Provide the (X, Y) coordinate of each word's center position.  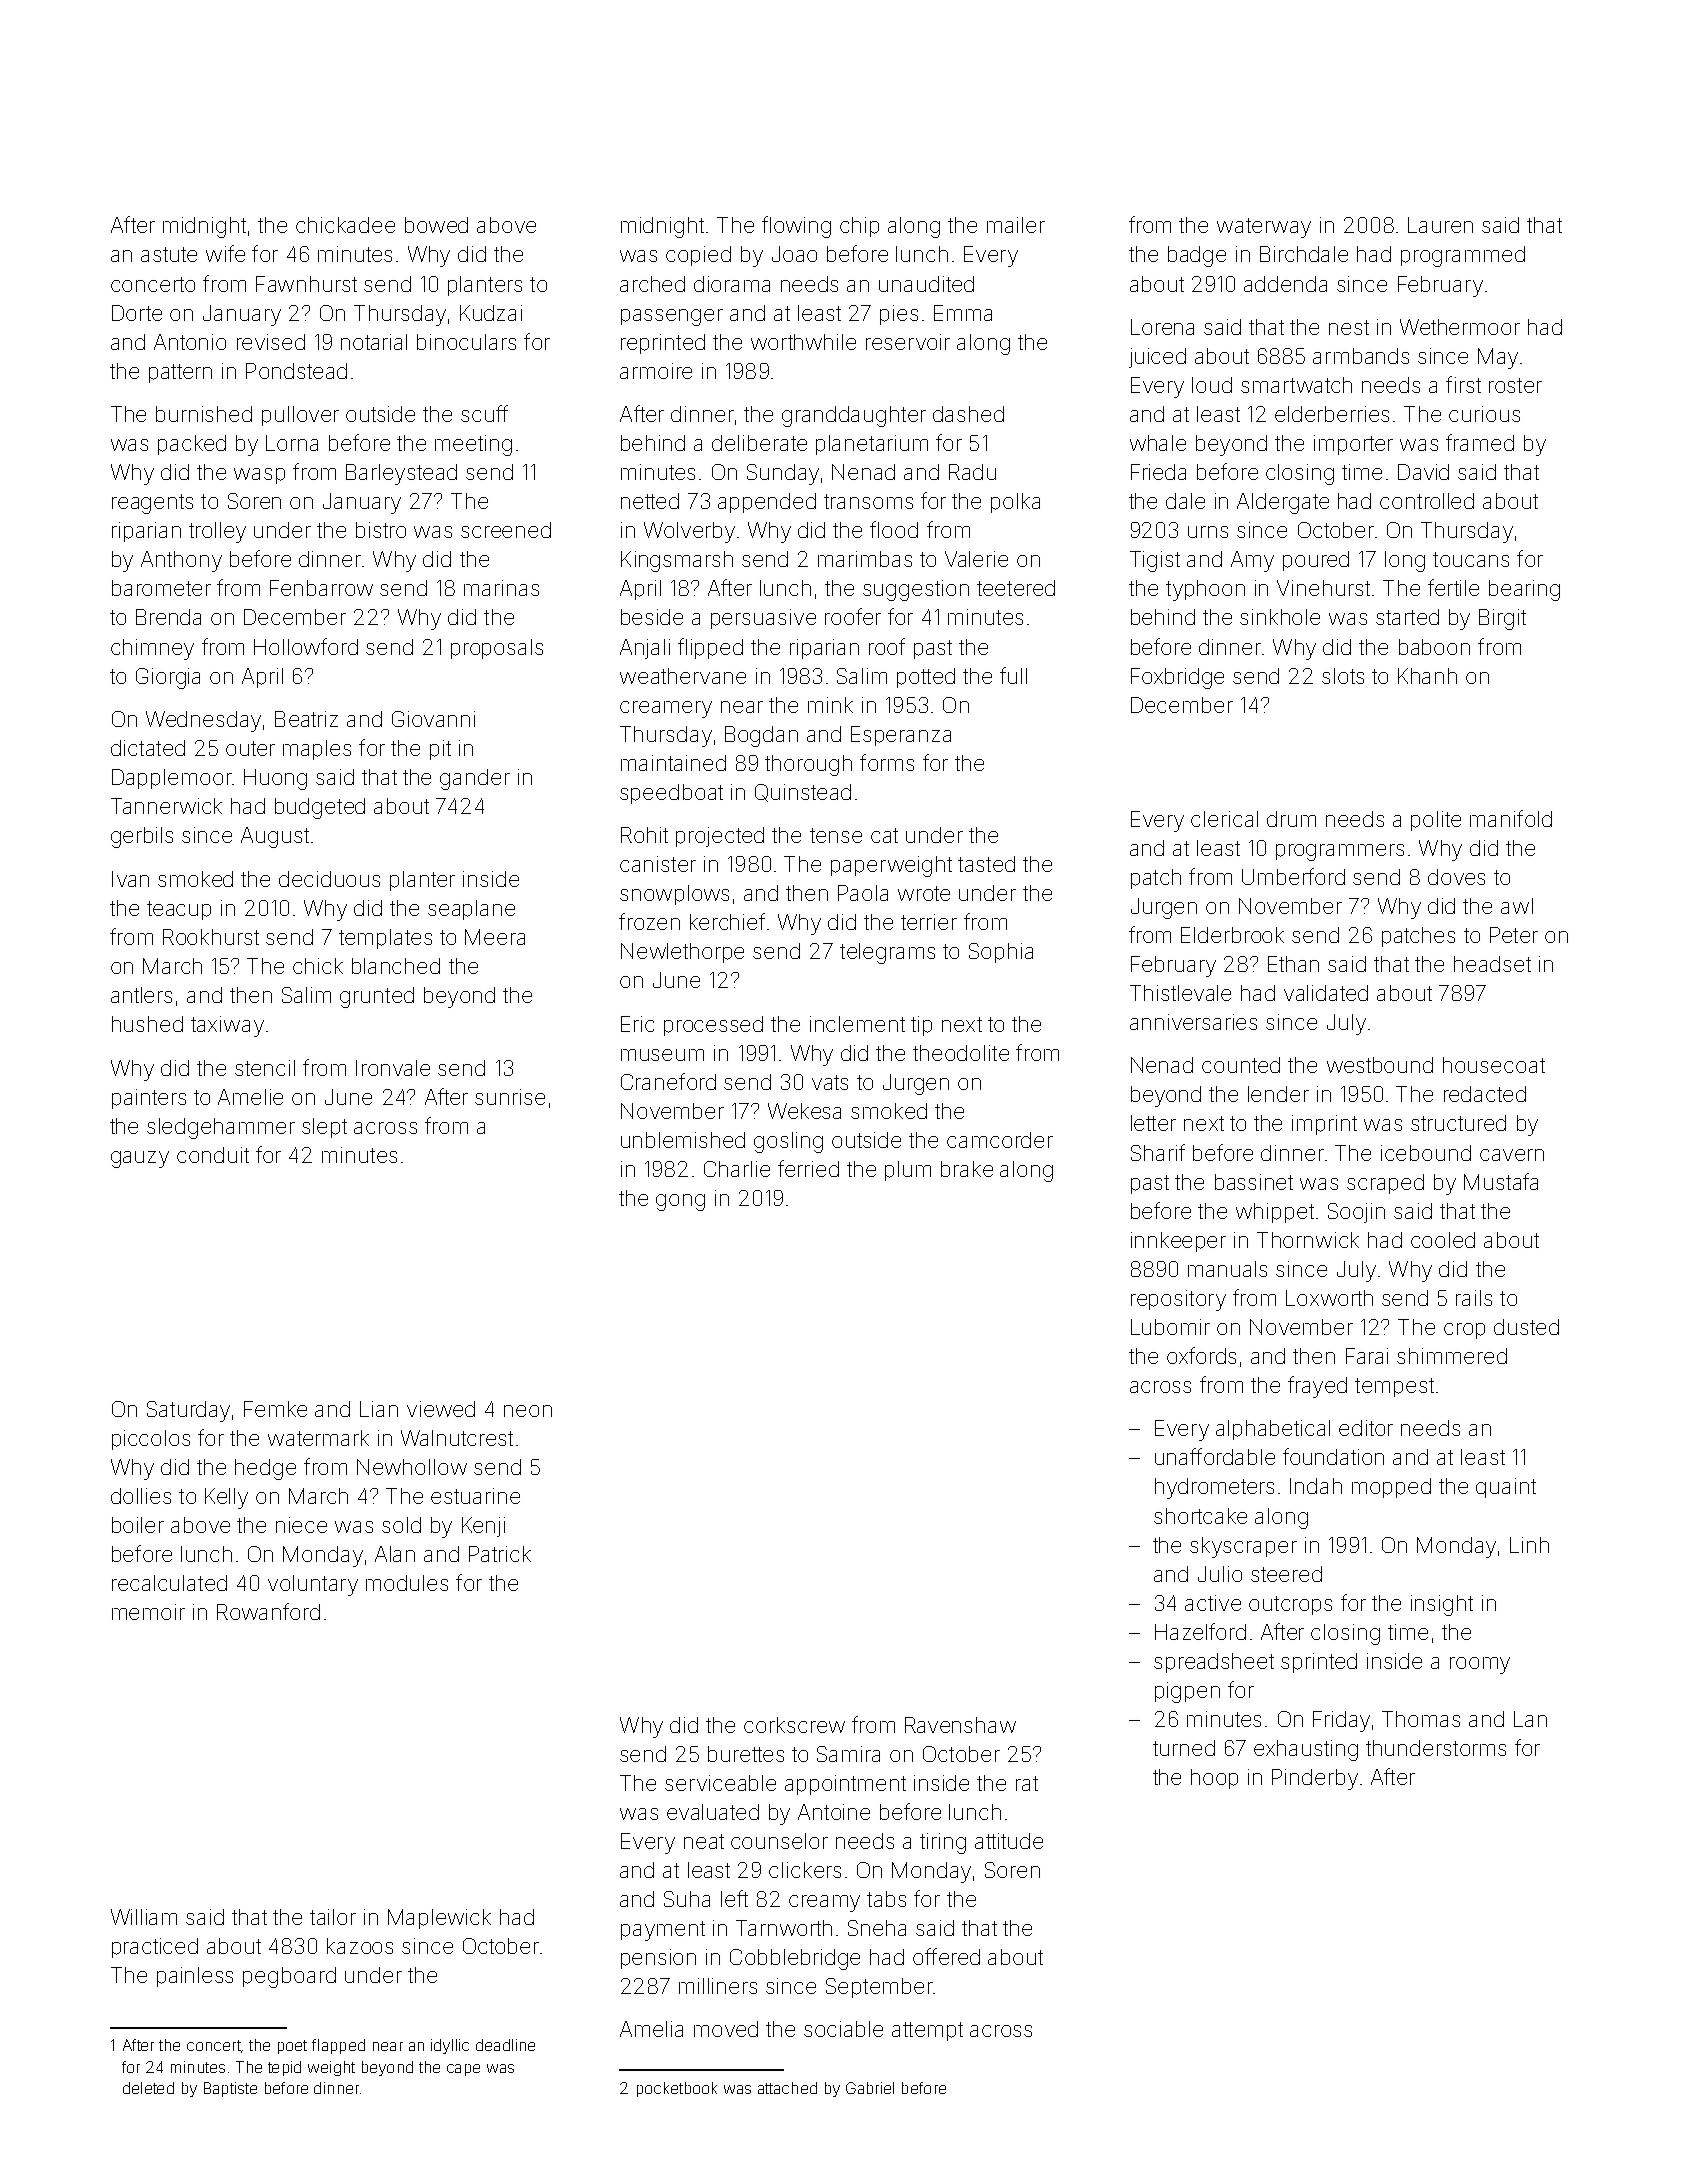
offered (946, 1956)
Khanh (1427, 676)
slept (324, 1128)
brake (967, 1169)
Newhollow (412, 1467)
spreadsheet (1214, 1663)
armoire (656, 371)
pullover (300, 416)
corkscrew (794, 1725)
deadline (505, 2045)
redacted (1485, 1094)
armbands (1361, 356)
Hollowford (306, 646)
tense (836, 835)
